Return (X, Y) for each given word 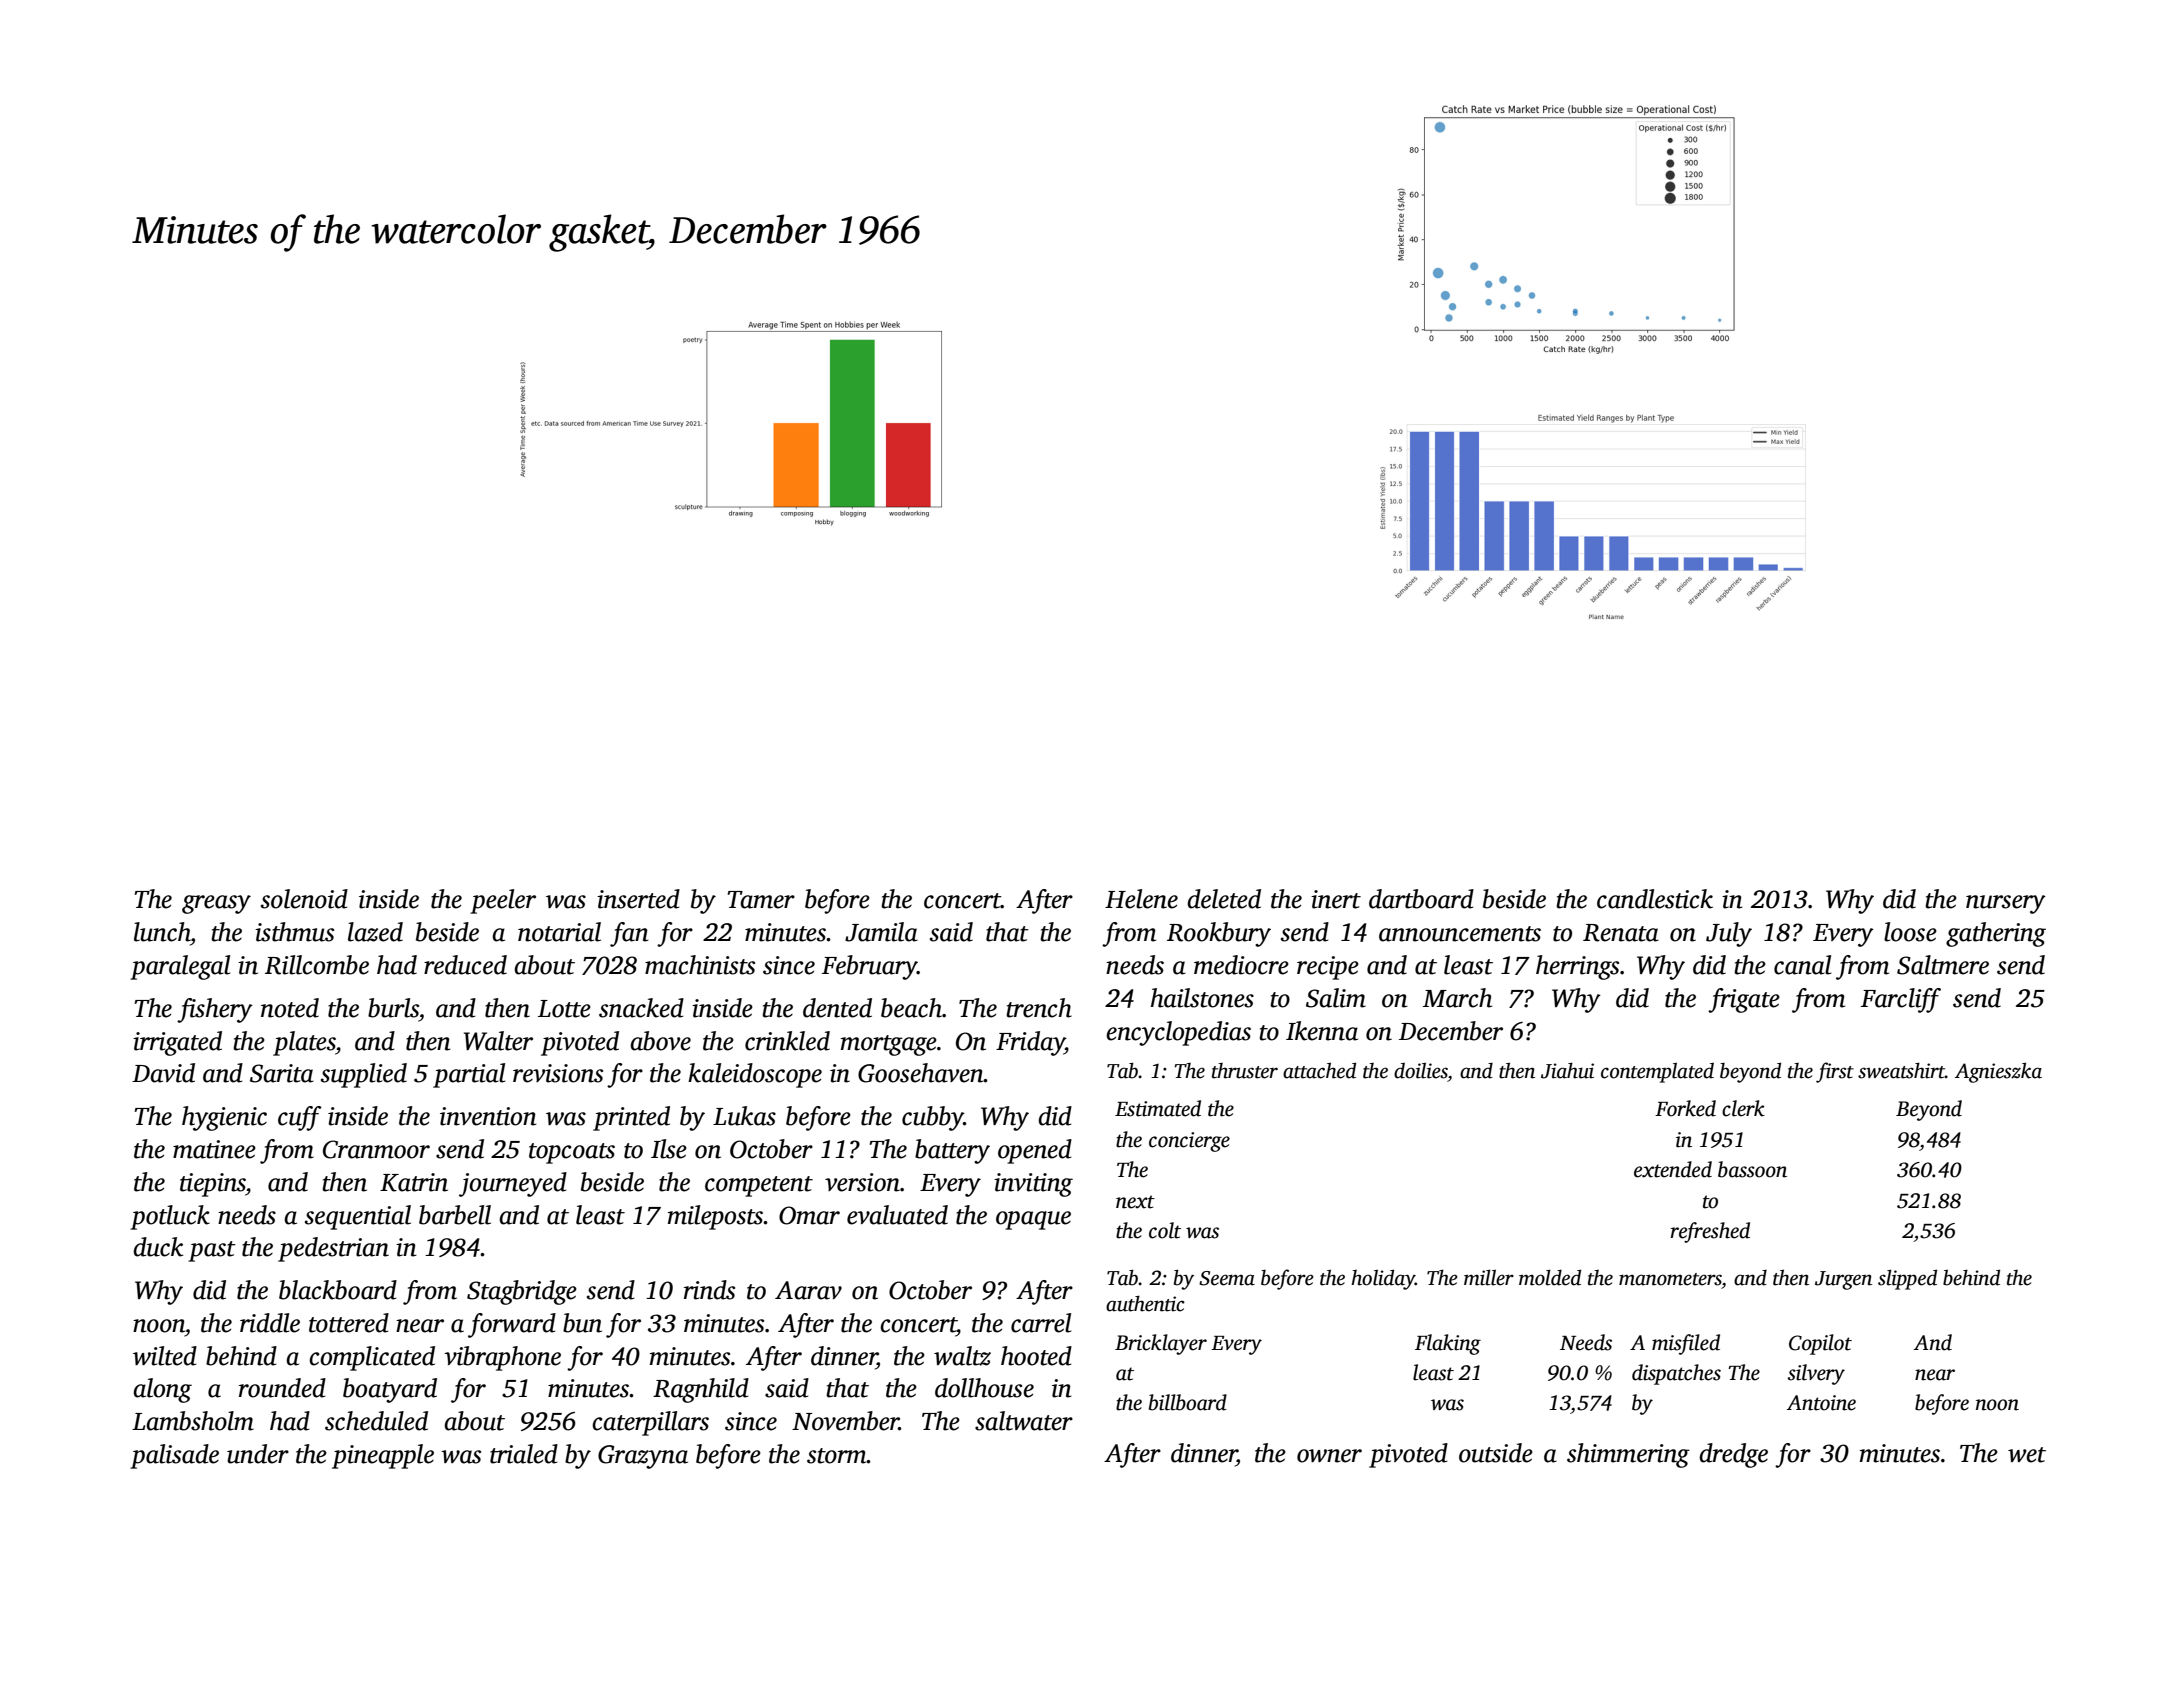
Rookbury (1219, 934)
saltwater (1024, 1421)
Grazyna (643, 1457)
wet (2027, 1455)
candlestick (1655, 899)
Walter (498, 1041)
